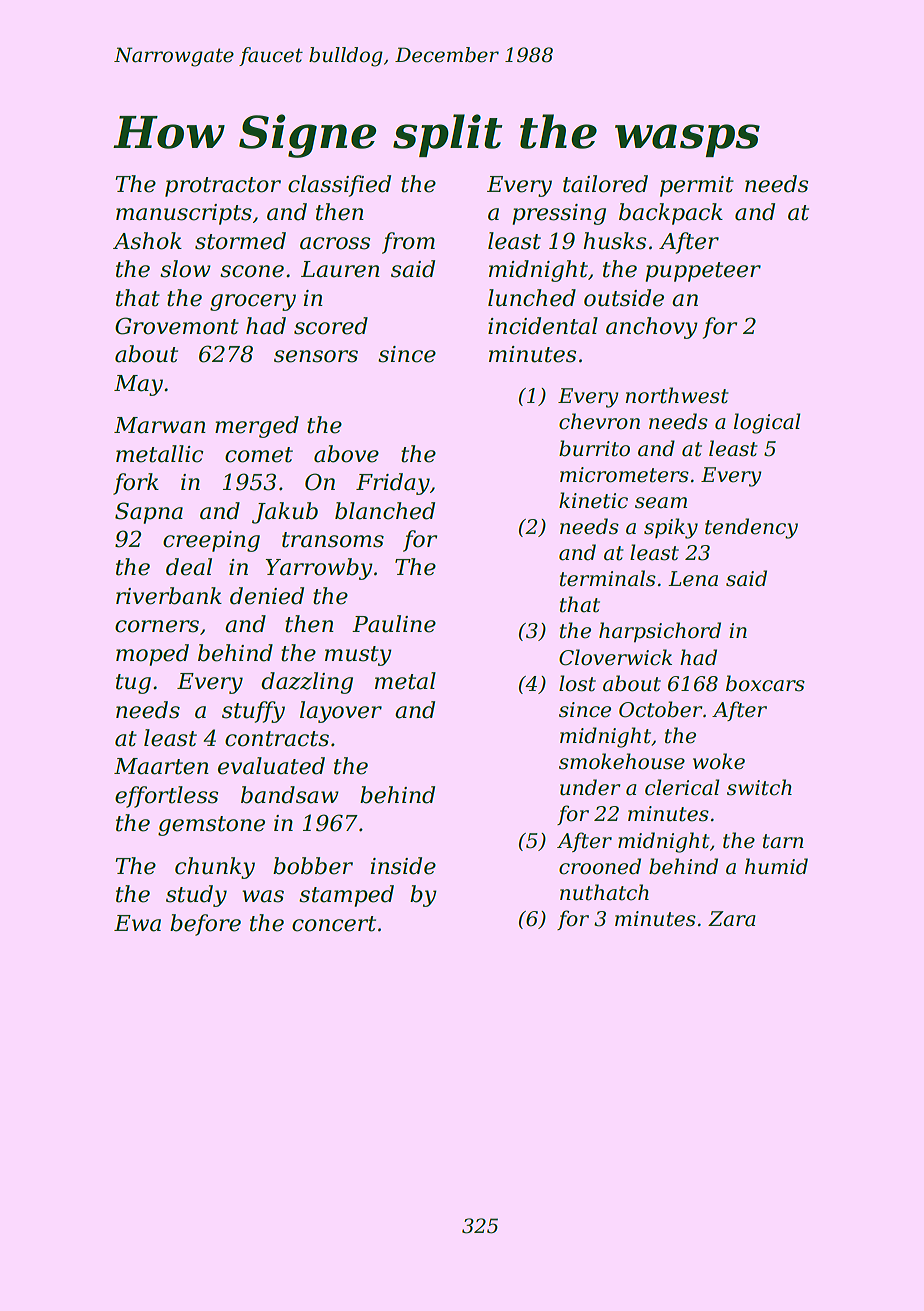 This screenshot has height=1311, width=924. Describe the element at coordinates (394, 624) in the screenshot. I see `Pauline` at that location.
